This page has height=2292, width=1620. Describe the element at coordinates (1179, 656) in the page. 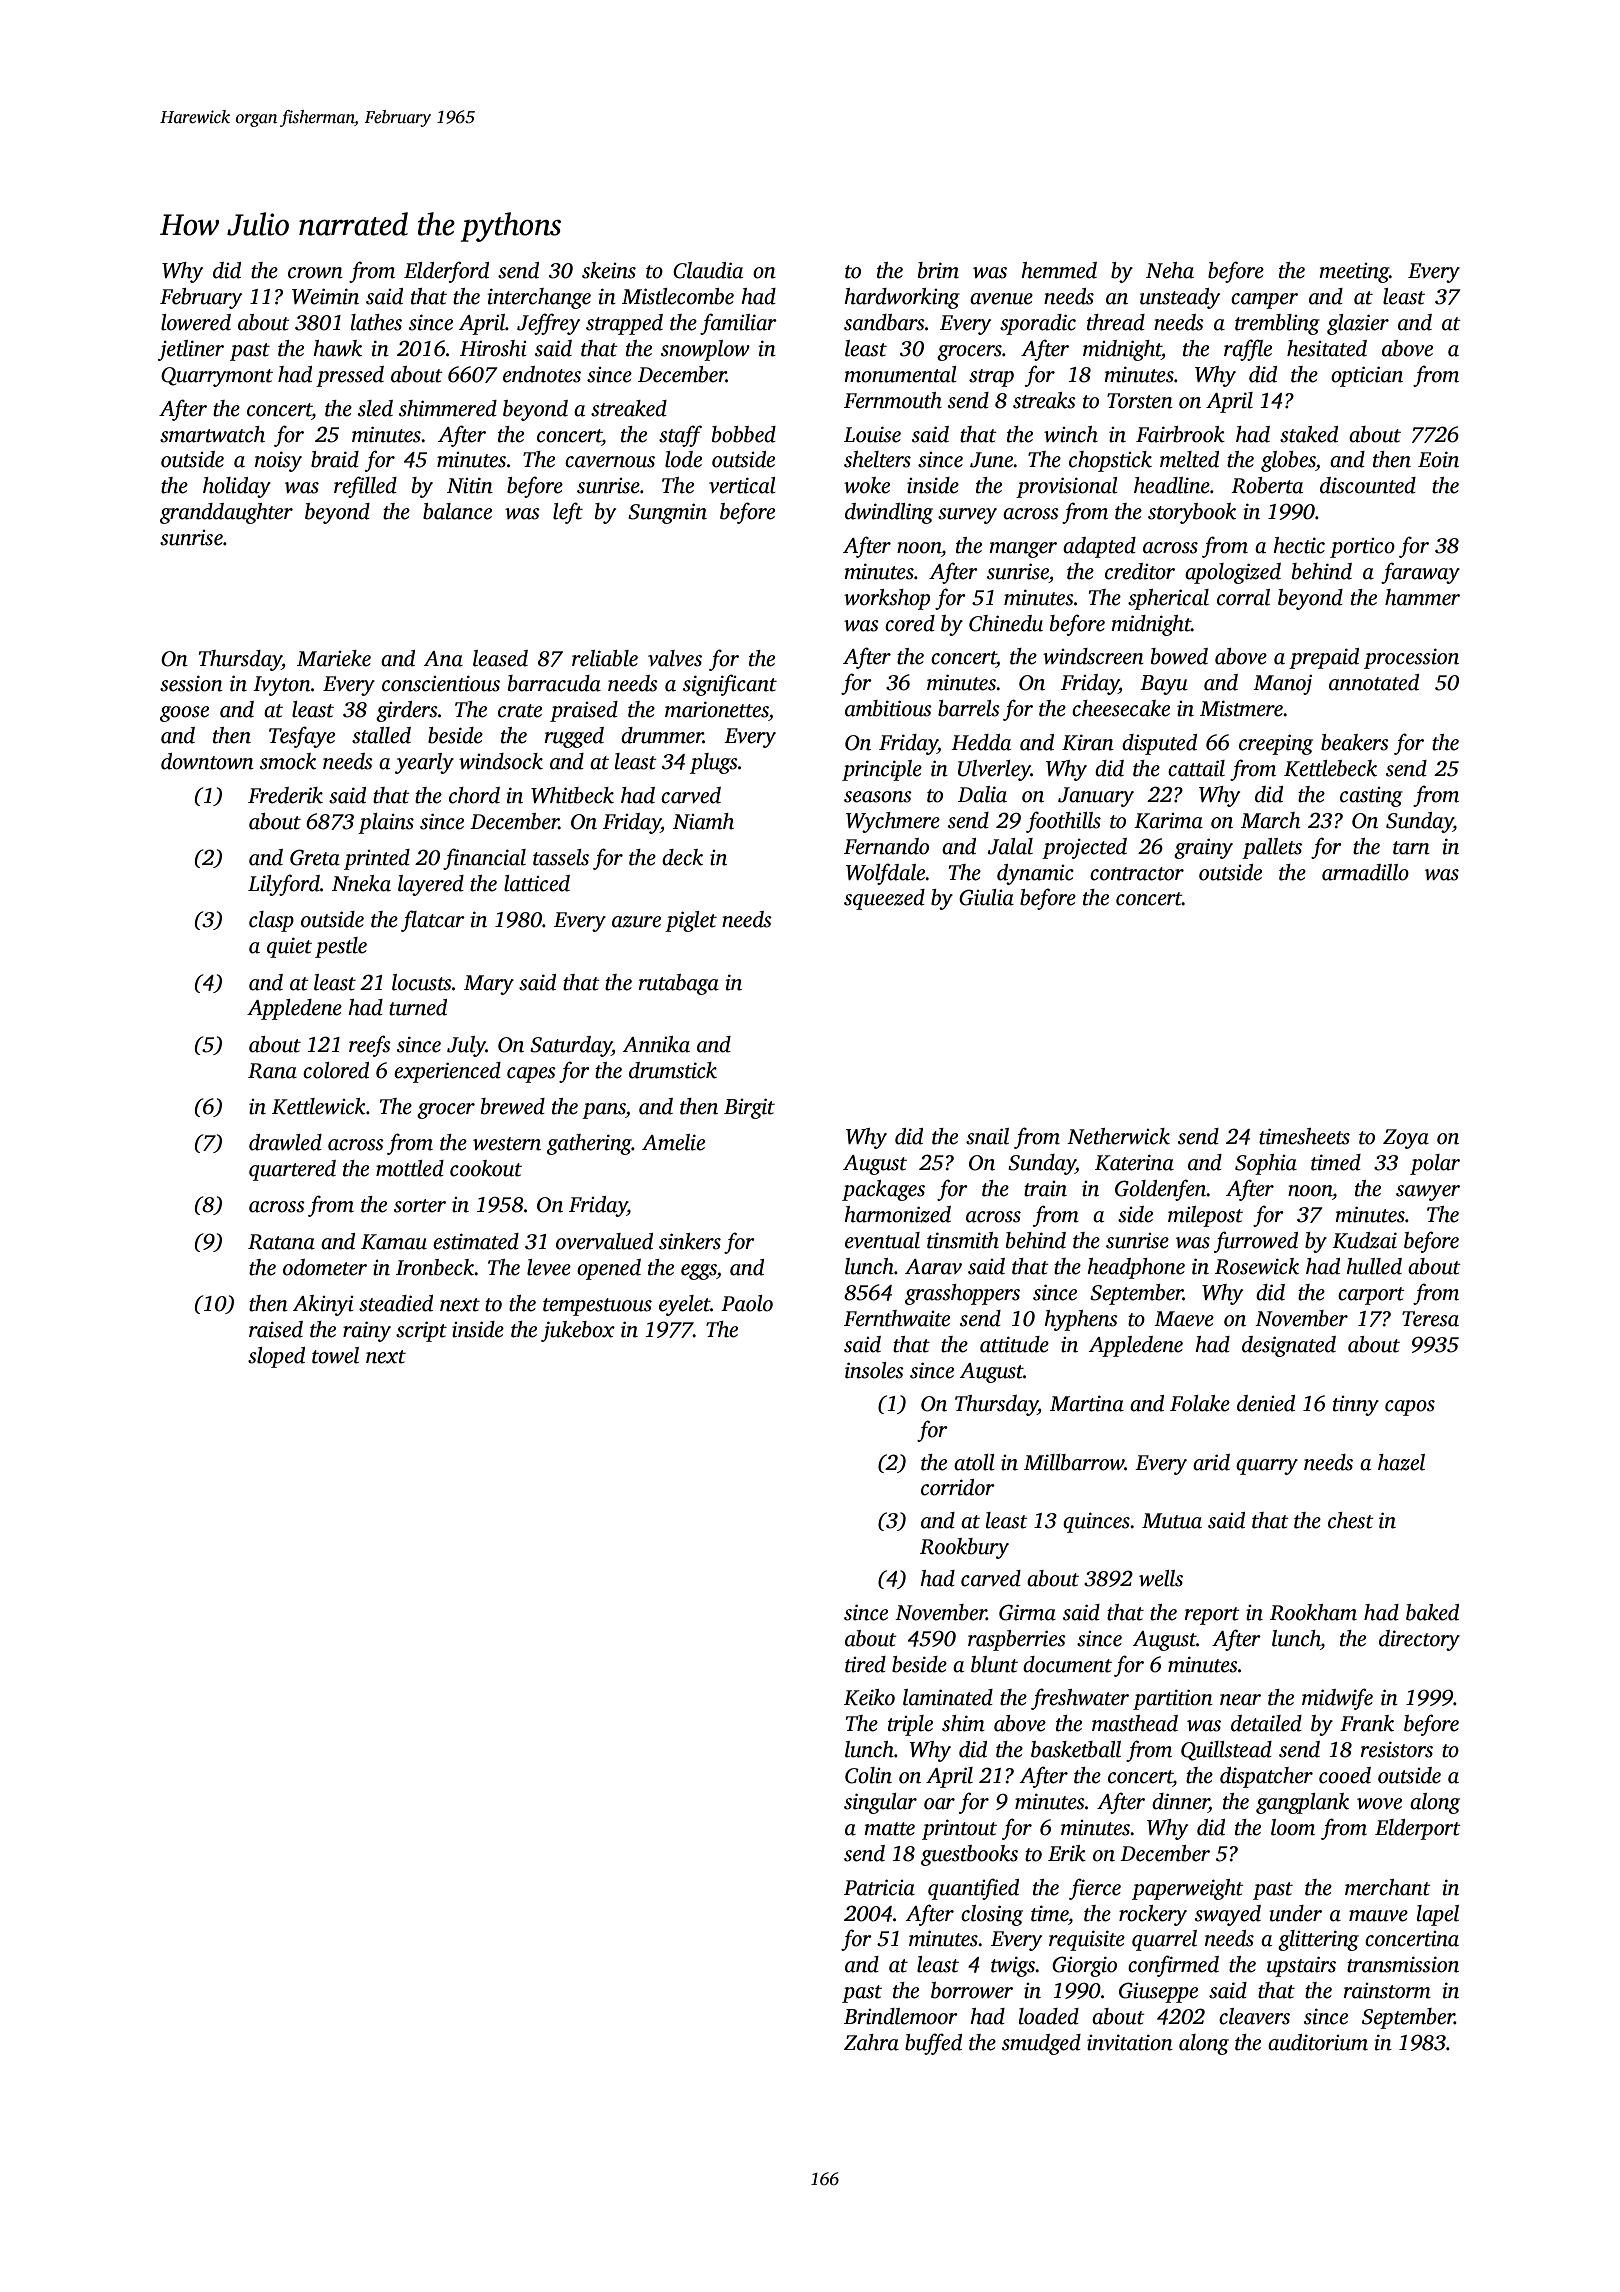

I see `bowed` at that location.
